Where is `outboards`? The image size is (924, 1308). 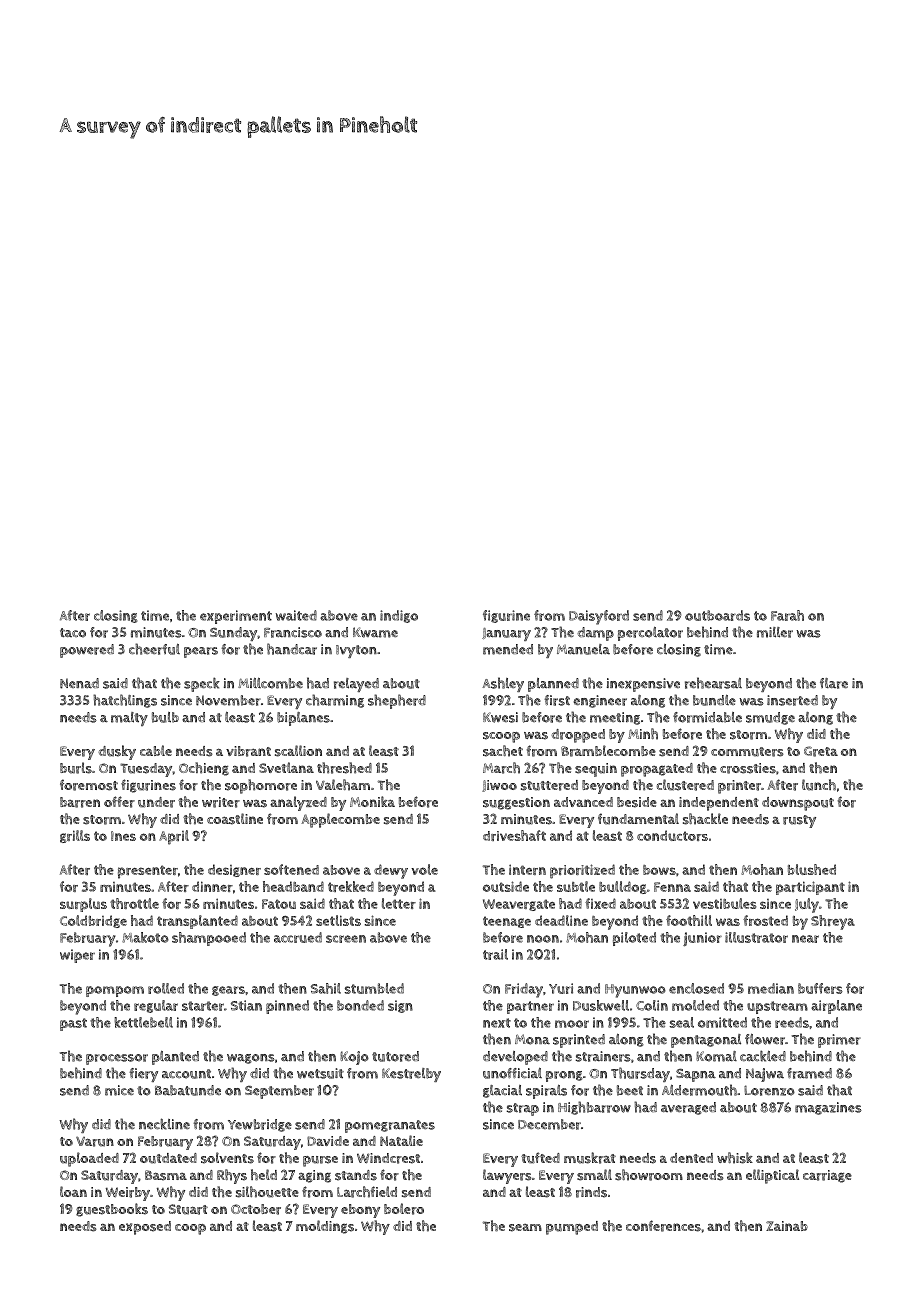
outboards is located at coordinates (717, 615).
